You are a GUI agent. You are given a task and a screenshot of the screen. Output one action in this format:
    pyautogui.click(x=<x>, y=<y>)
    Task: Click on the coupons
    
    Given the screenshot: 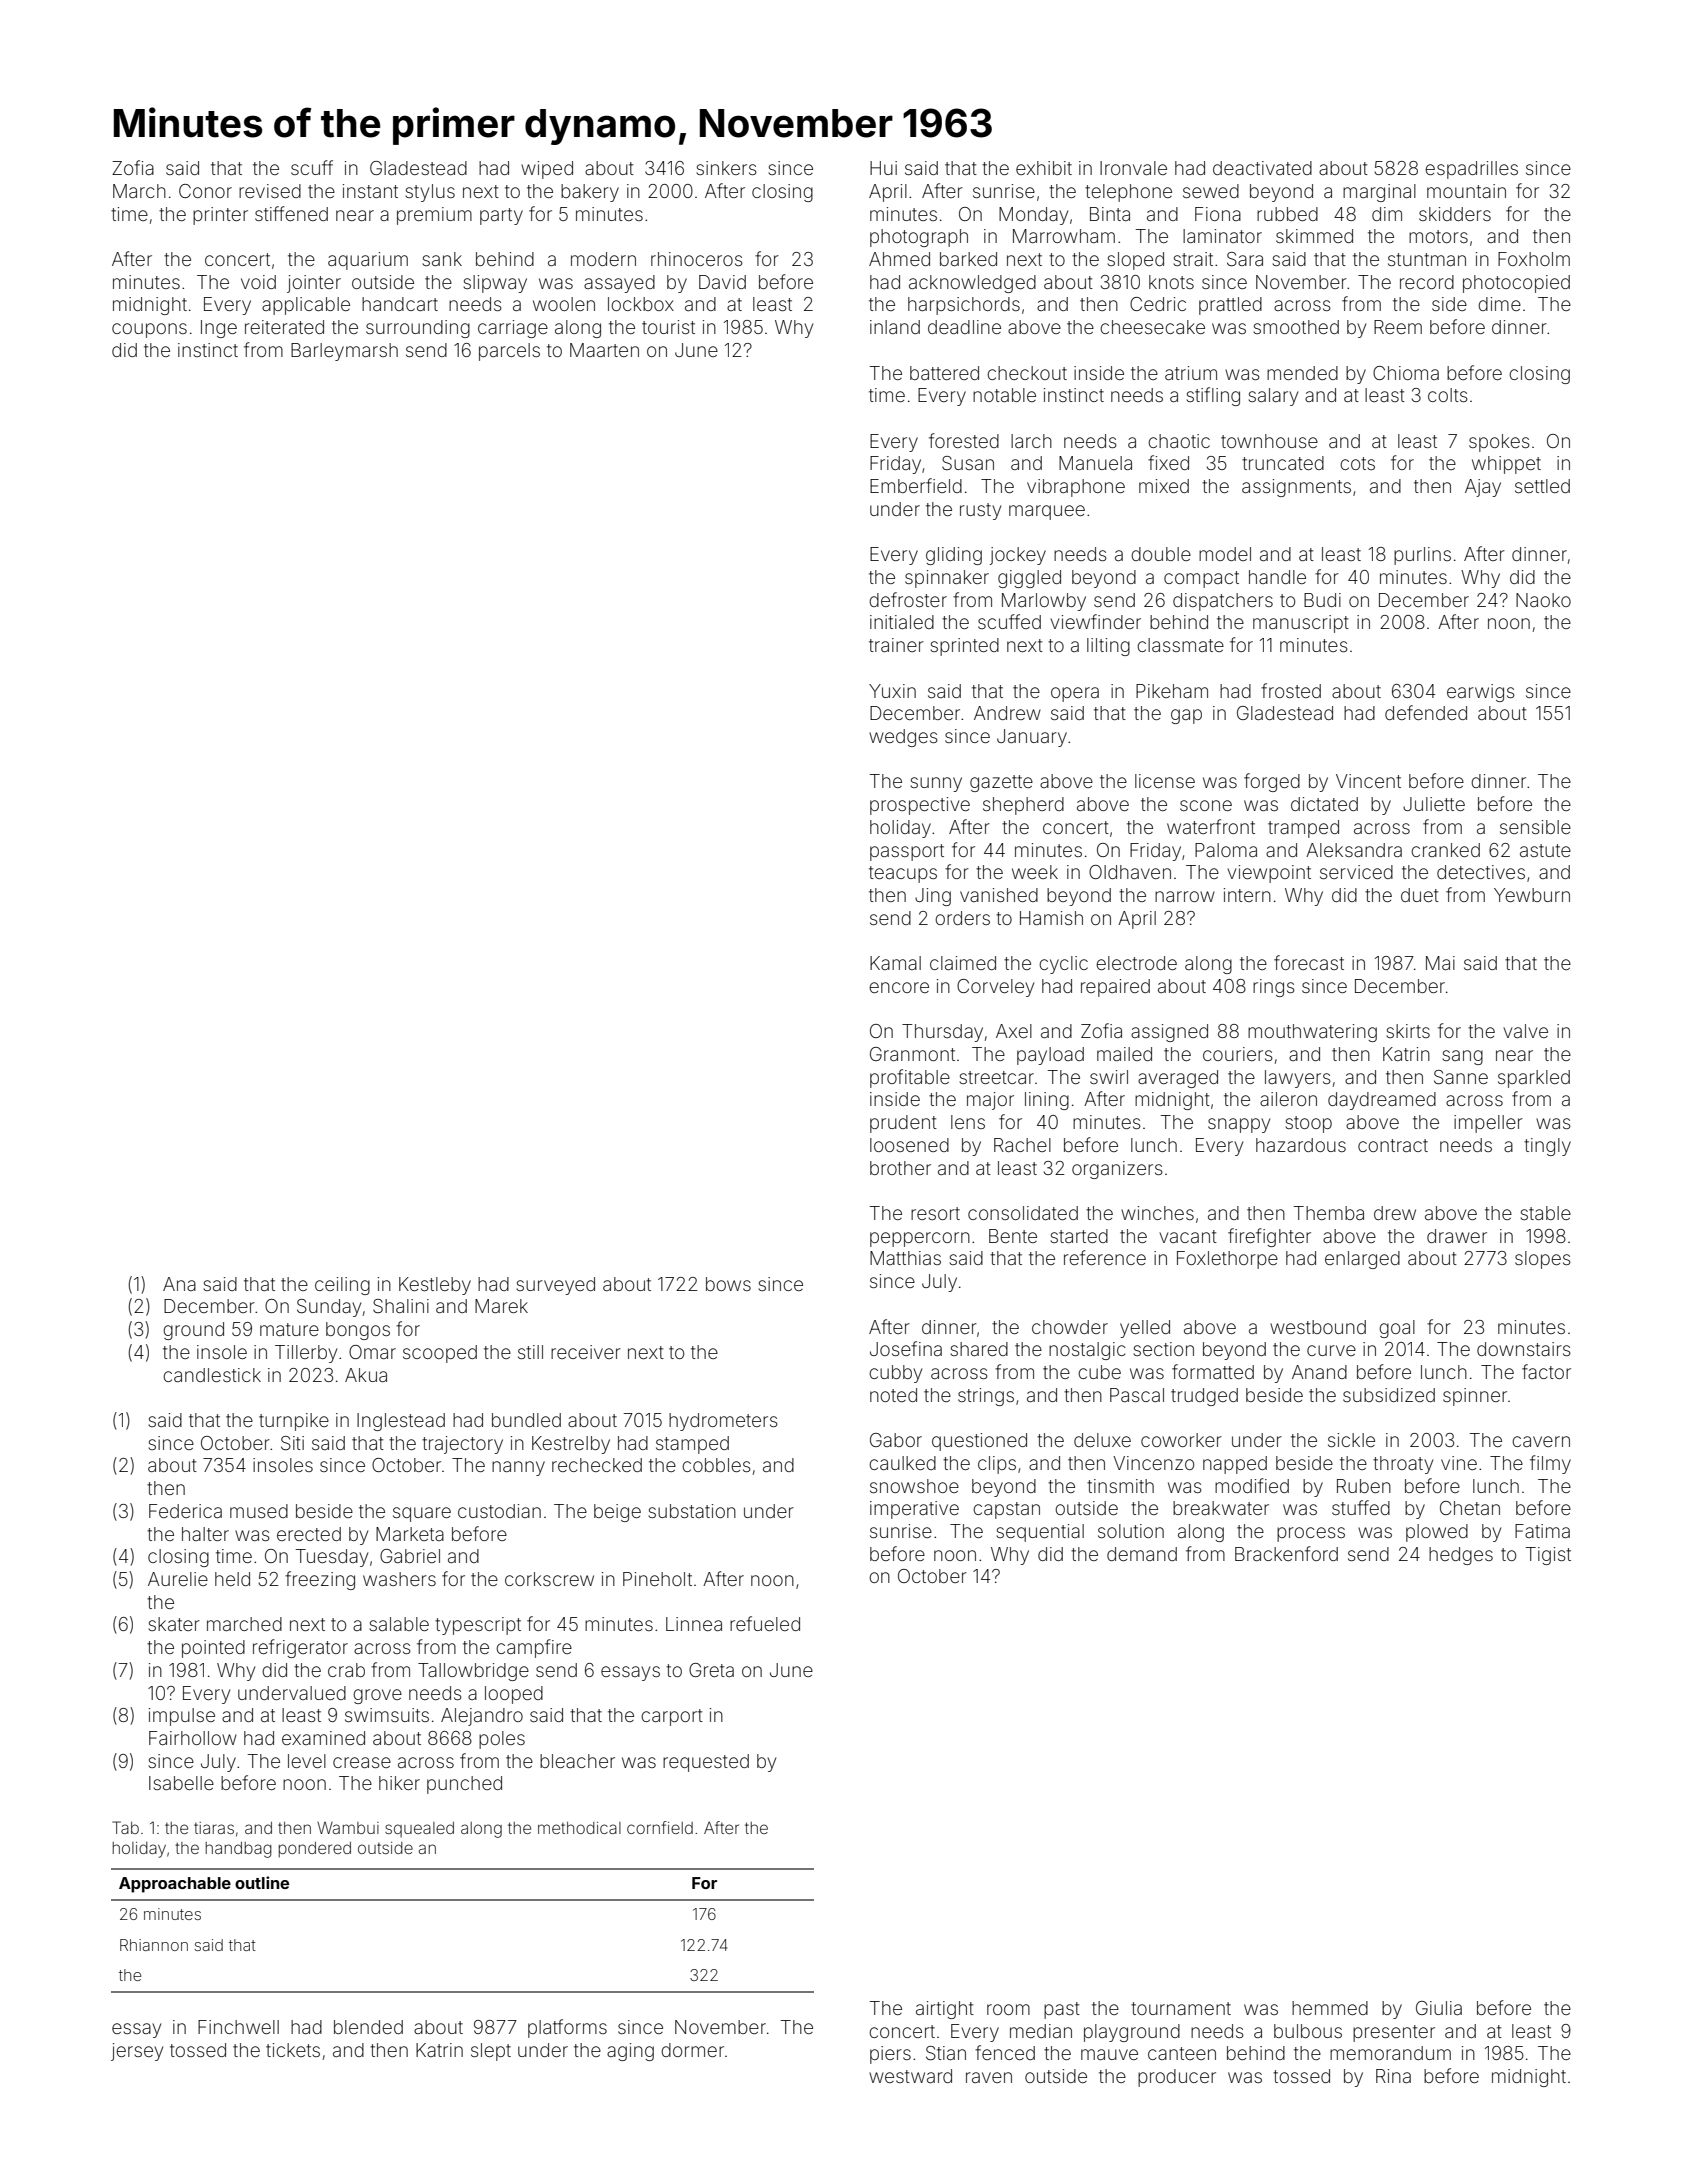 What is the action you would take?
    pyautogui.click(x=149, y=330)
